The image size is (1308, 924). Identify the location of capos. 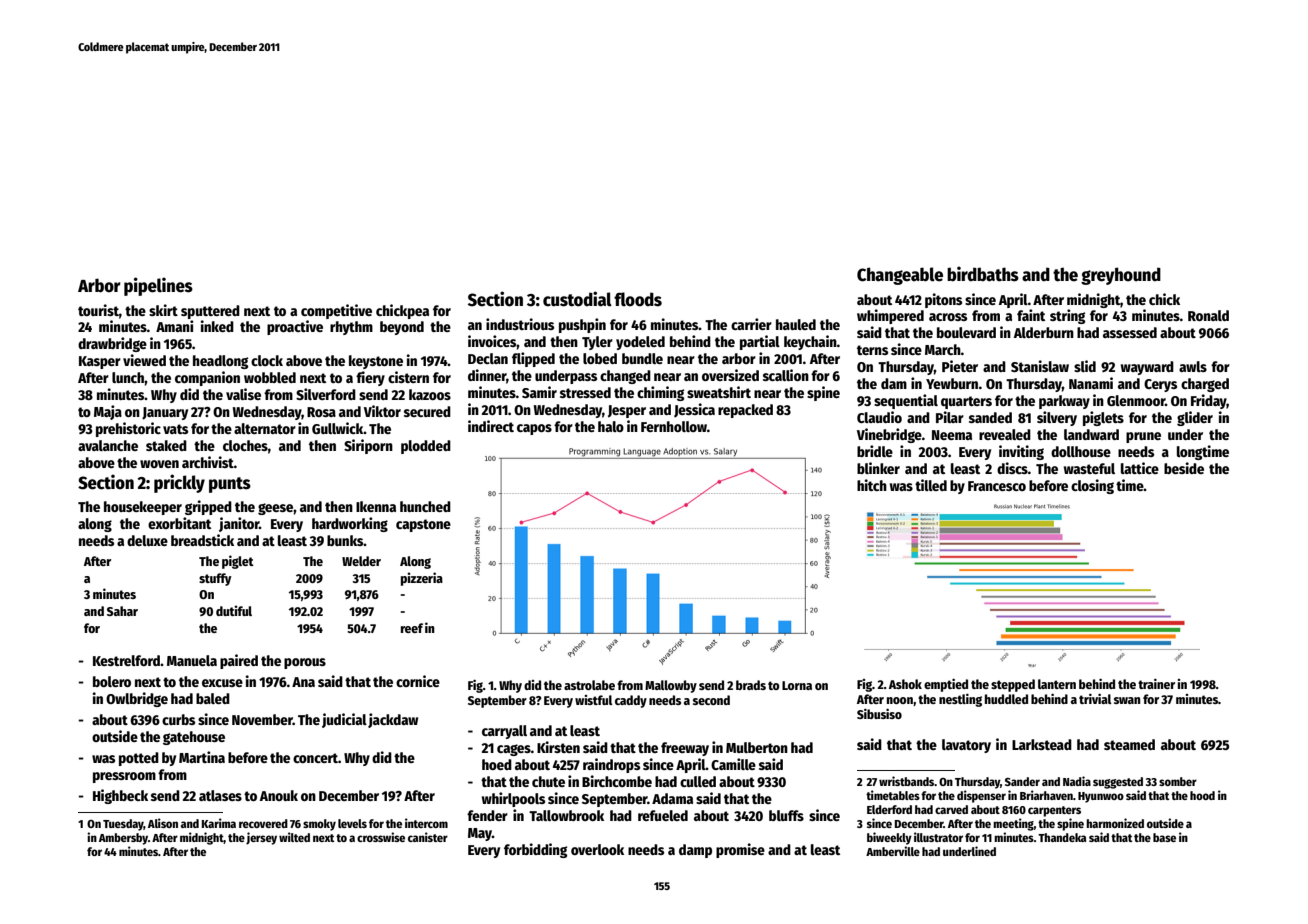
(534, 429).
